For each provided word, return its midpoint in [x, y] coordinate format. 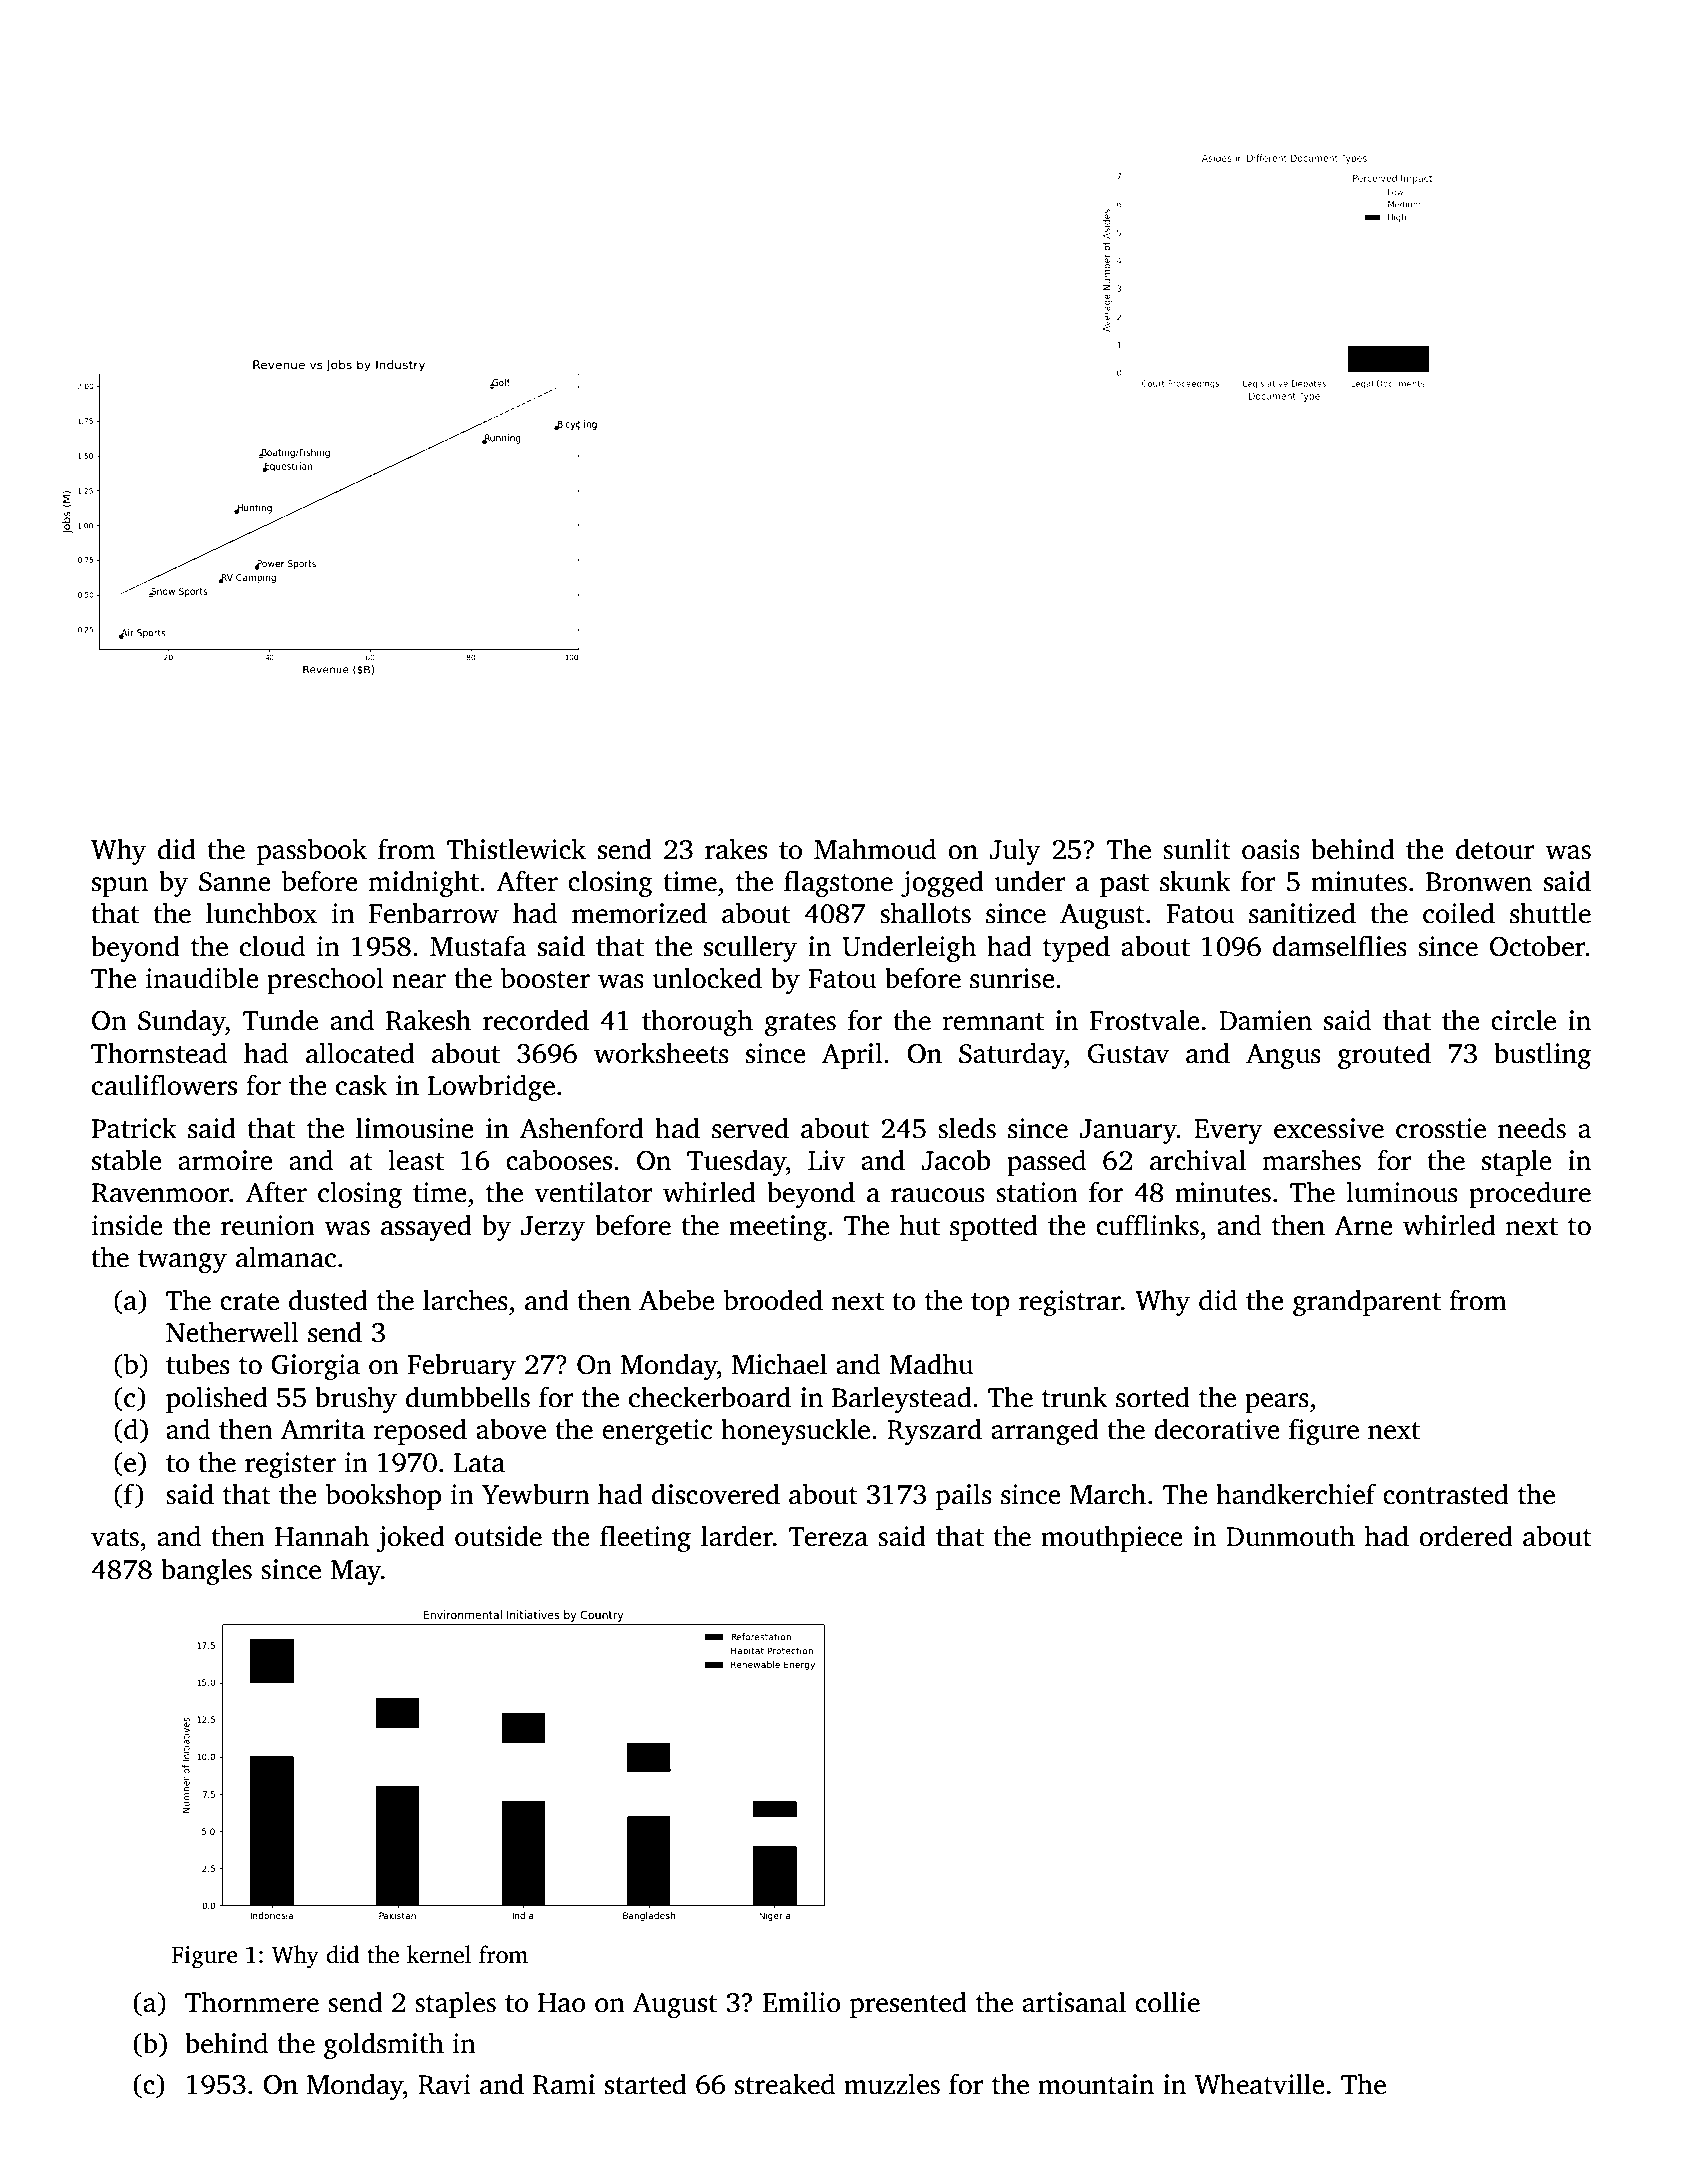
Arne [1363, 1226]
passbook [312, 851]
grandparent [1367, 1302]
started [646, 2084]
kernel [439, 1954]
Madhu [931, 1364]
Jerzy [553, 1228]
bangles [206, 1571]
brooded [773, 1300]
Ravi [444, 2084]
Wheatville [1260, 2084]
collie [1167, 2002]
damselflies [1340, 946]
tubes [198, 1364]
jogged [942, 883]
